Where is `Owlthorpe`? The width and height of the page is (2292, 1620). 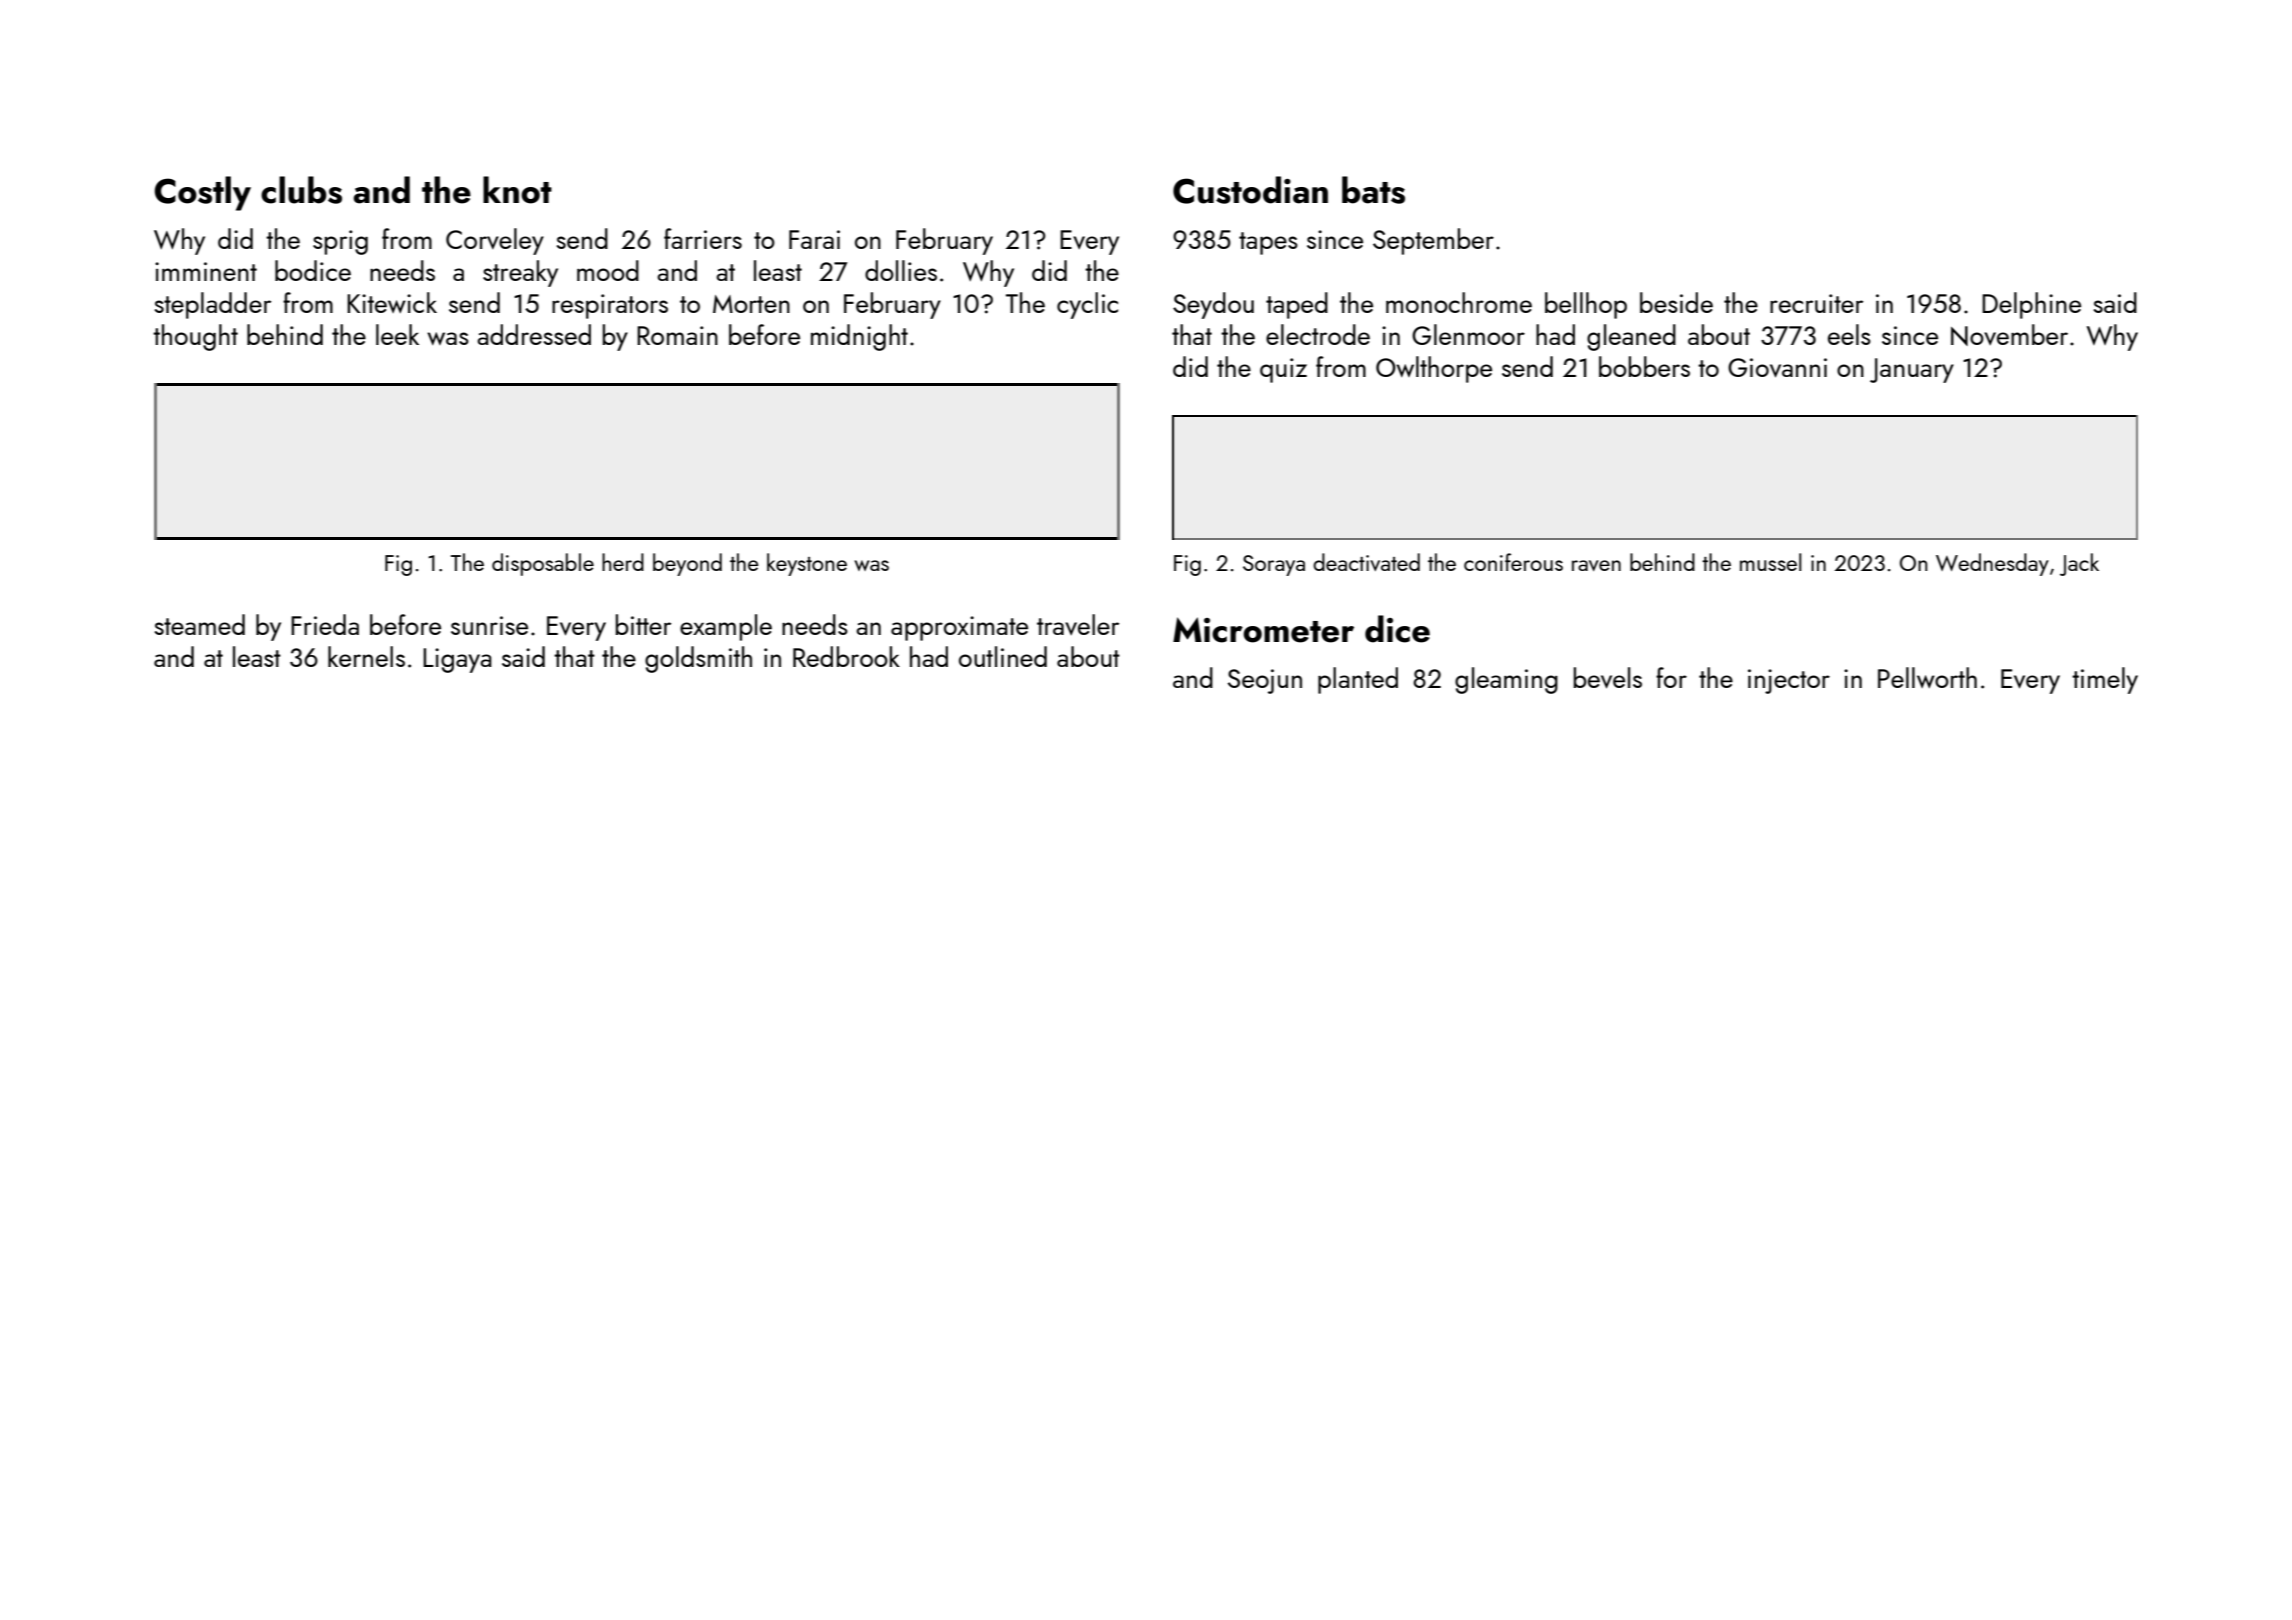
Owlthorpe is located at coordinates (1434, 369).
